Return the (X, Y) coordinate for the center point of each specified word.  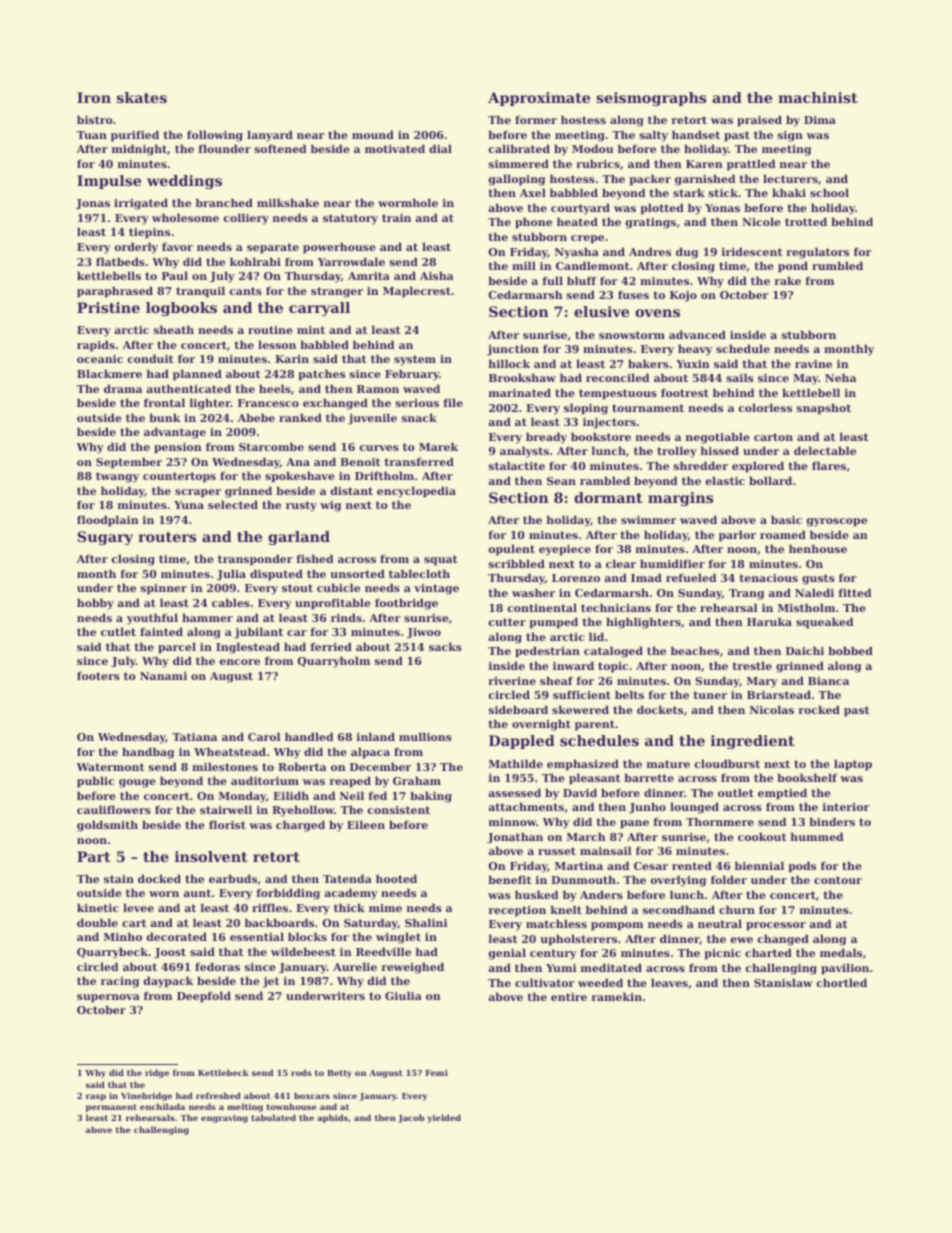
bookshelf (807, 777)
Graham (417, 780)
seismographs (651, 99)
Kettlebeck (223, 1072)
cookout (762, 836)
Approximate (539, 99)
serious (417, 403)
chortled (842, 982)
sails (740, 377)
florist (227, 824)
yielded (444, 1118)
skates (142, 97)
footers (98, 675)
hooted (396, 878)
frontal (164, 402)
